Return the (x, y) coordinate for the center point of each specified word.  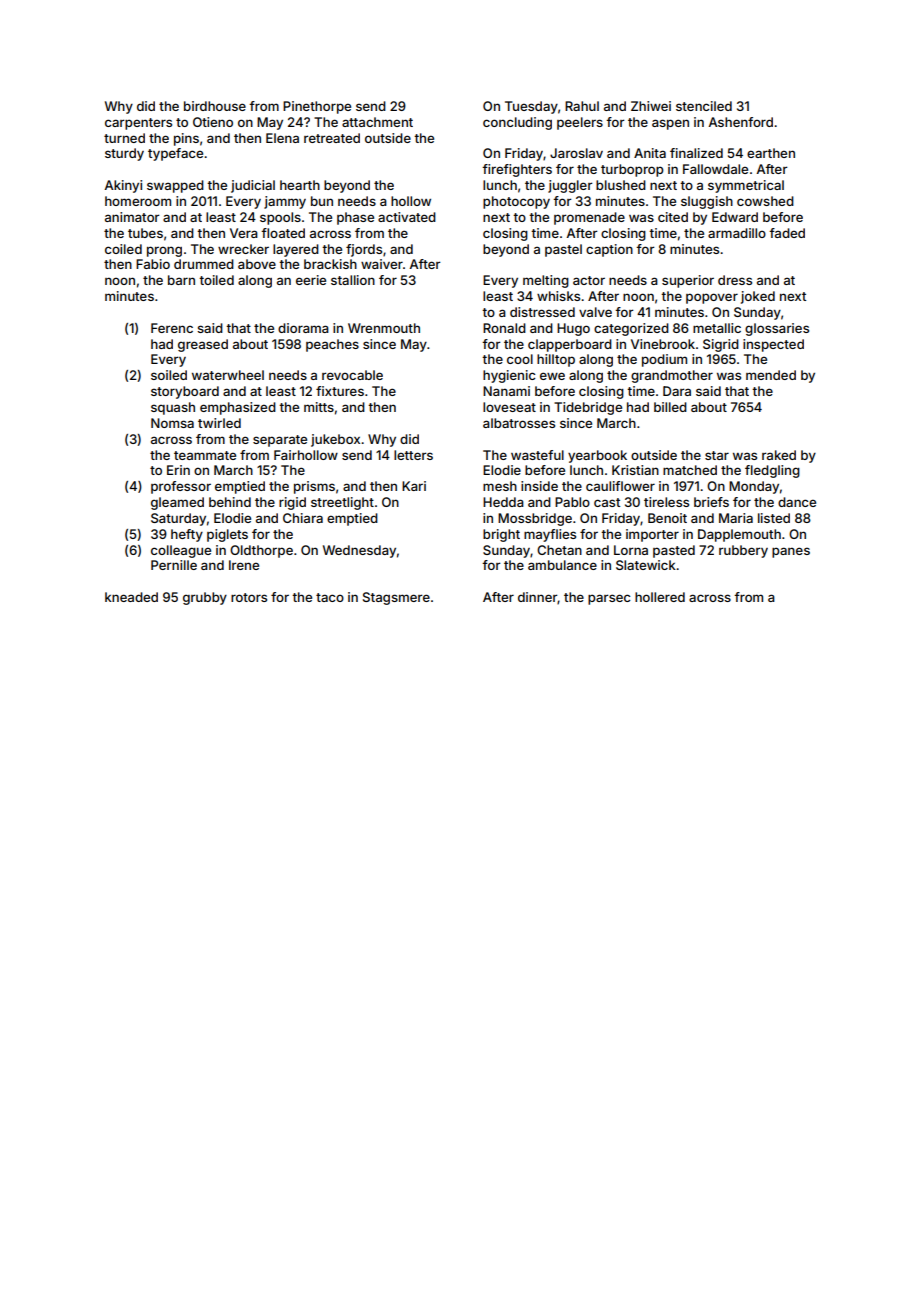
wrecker (243, 249)
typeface (175, 154)
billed (670, 407)
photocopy (516, 202)
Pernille (174, 565)
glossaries (777, 329)
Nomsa (172, 423)
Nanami (506, 391)
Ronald (504, 328)
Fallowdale (715, 169)
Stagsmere (396, 598)
